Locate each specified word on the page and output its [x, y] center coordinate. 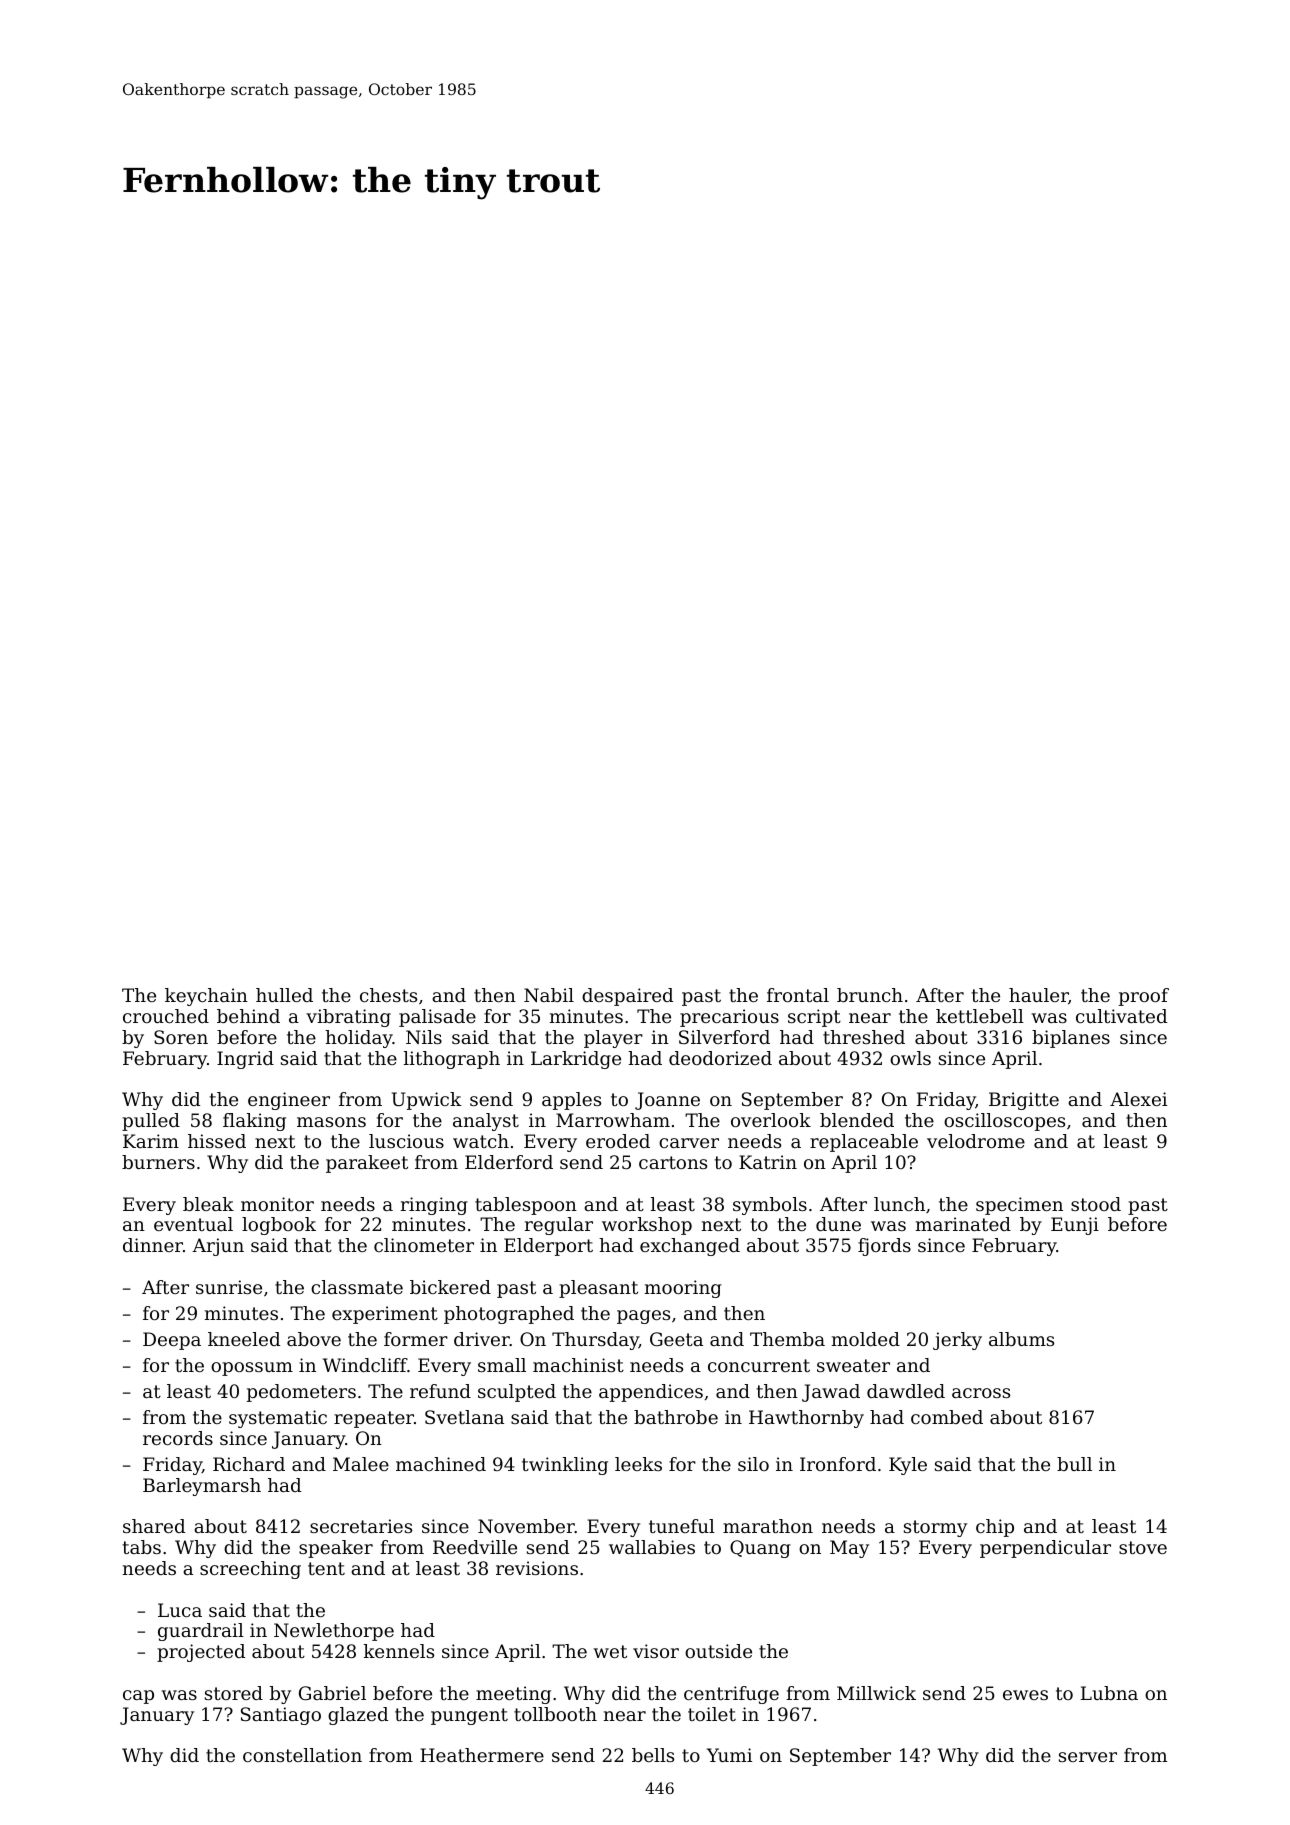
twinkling [565, 1466]
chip [995, 1528]
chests [388, 995]
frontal [798, 995]
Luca [180, 1610]
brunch [870, 995]
